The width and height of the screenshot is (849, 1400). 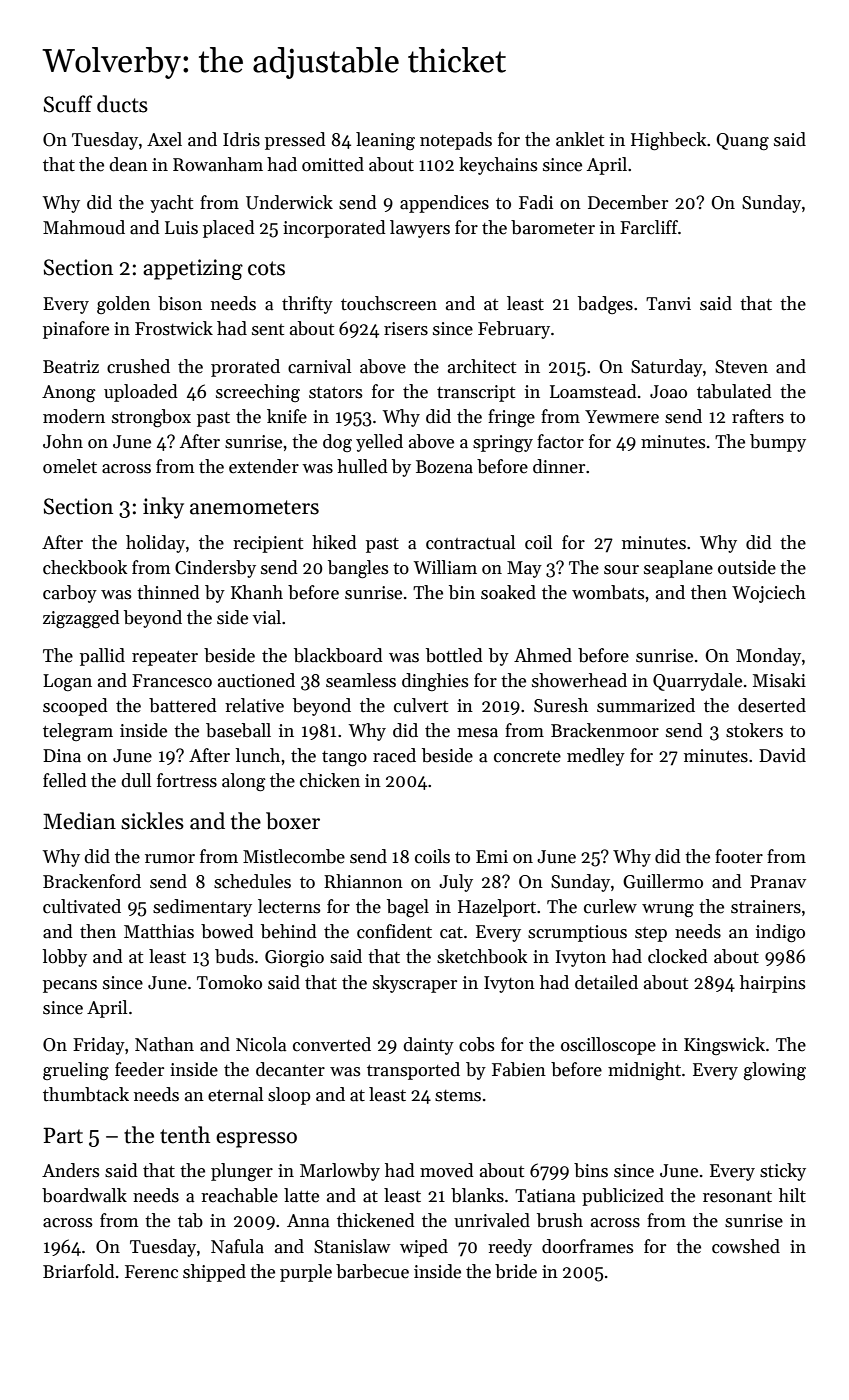 What do you see at coordinates (778, 443) in the screenshot?
I see `bumpy` at bounding box center [778, 443].
